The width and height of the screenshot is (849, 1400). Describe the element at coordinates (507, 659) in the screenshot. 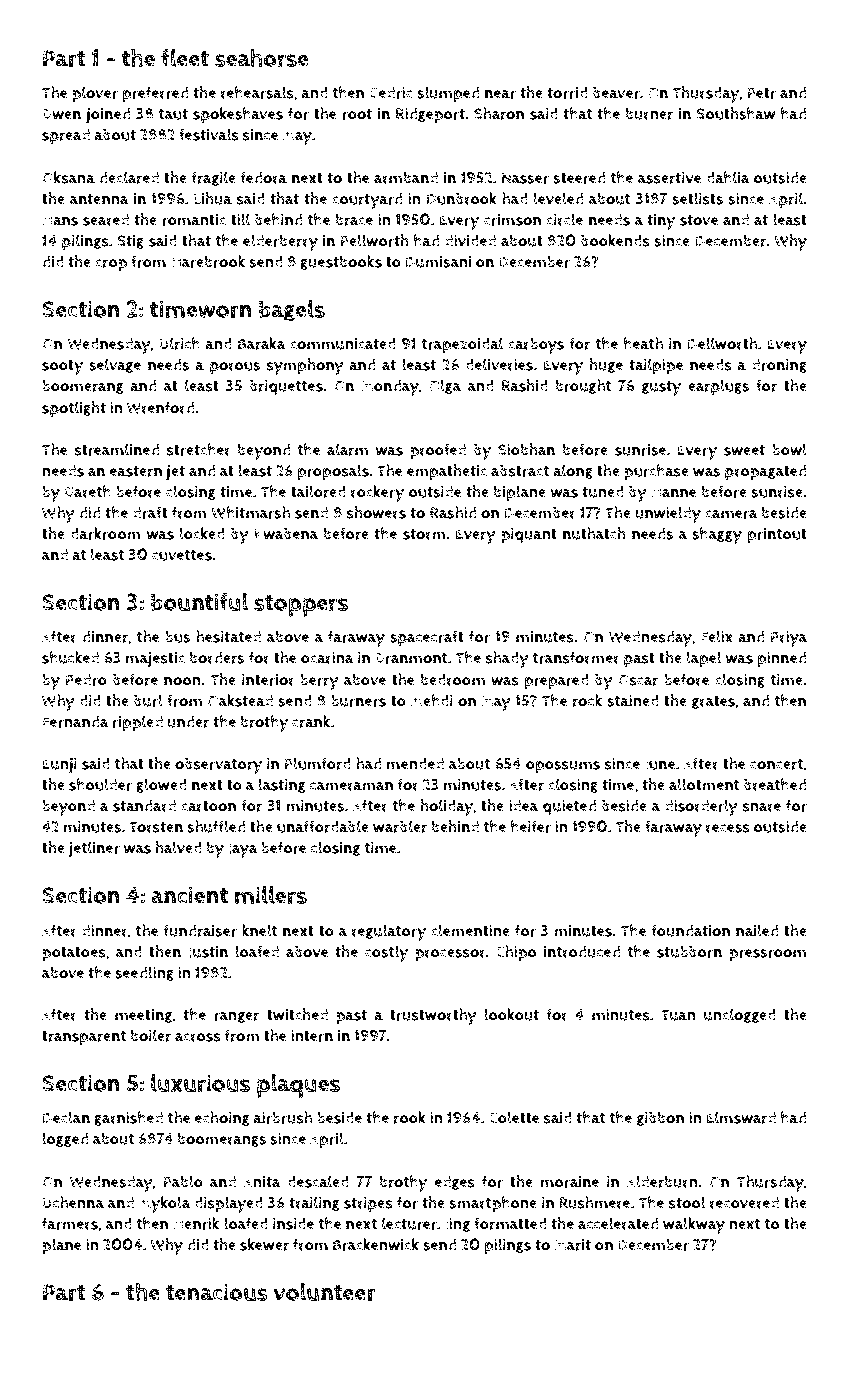

I see `shady` at that location.
